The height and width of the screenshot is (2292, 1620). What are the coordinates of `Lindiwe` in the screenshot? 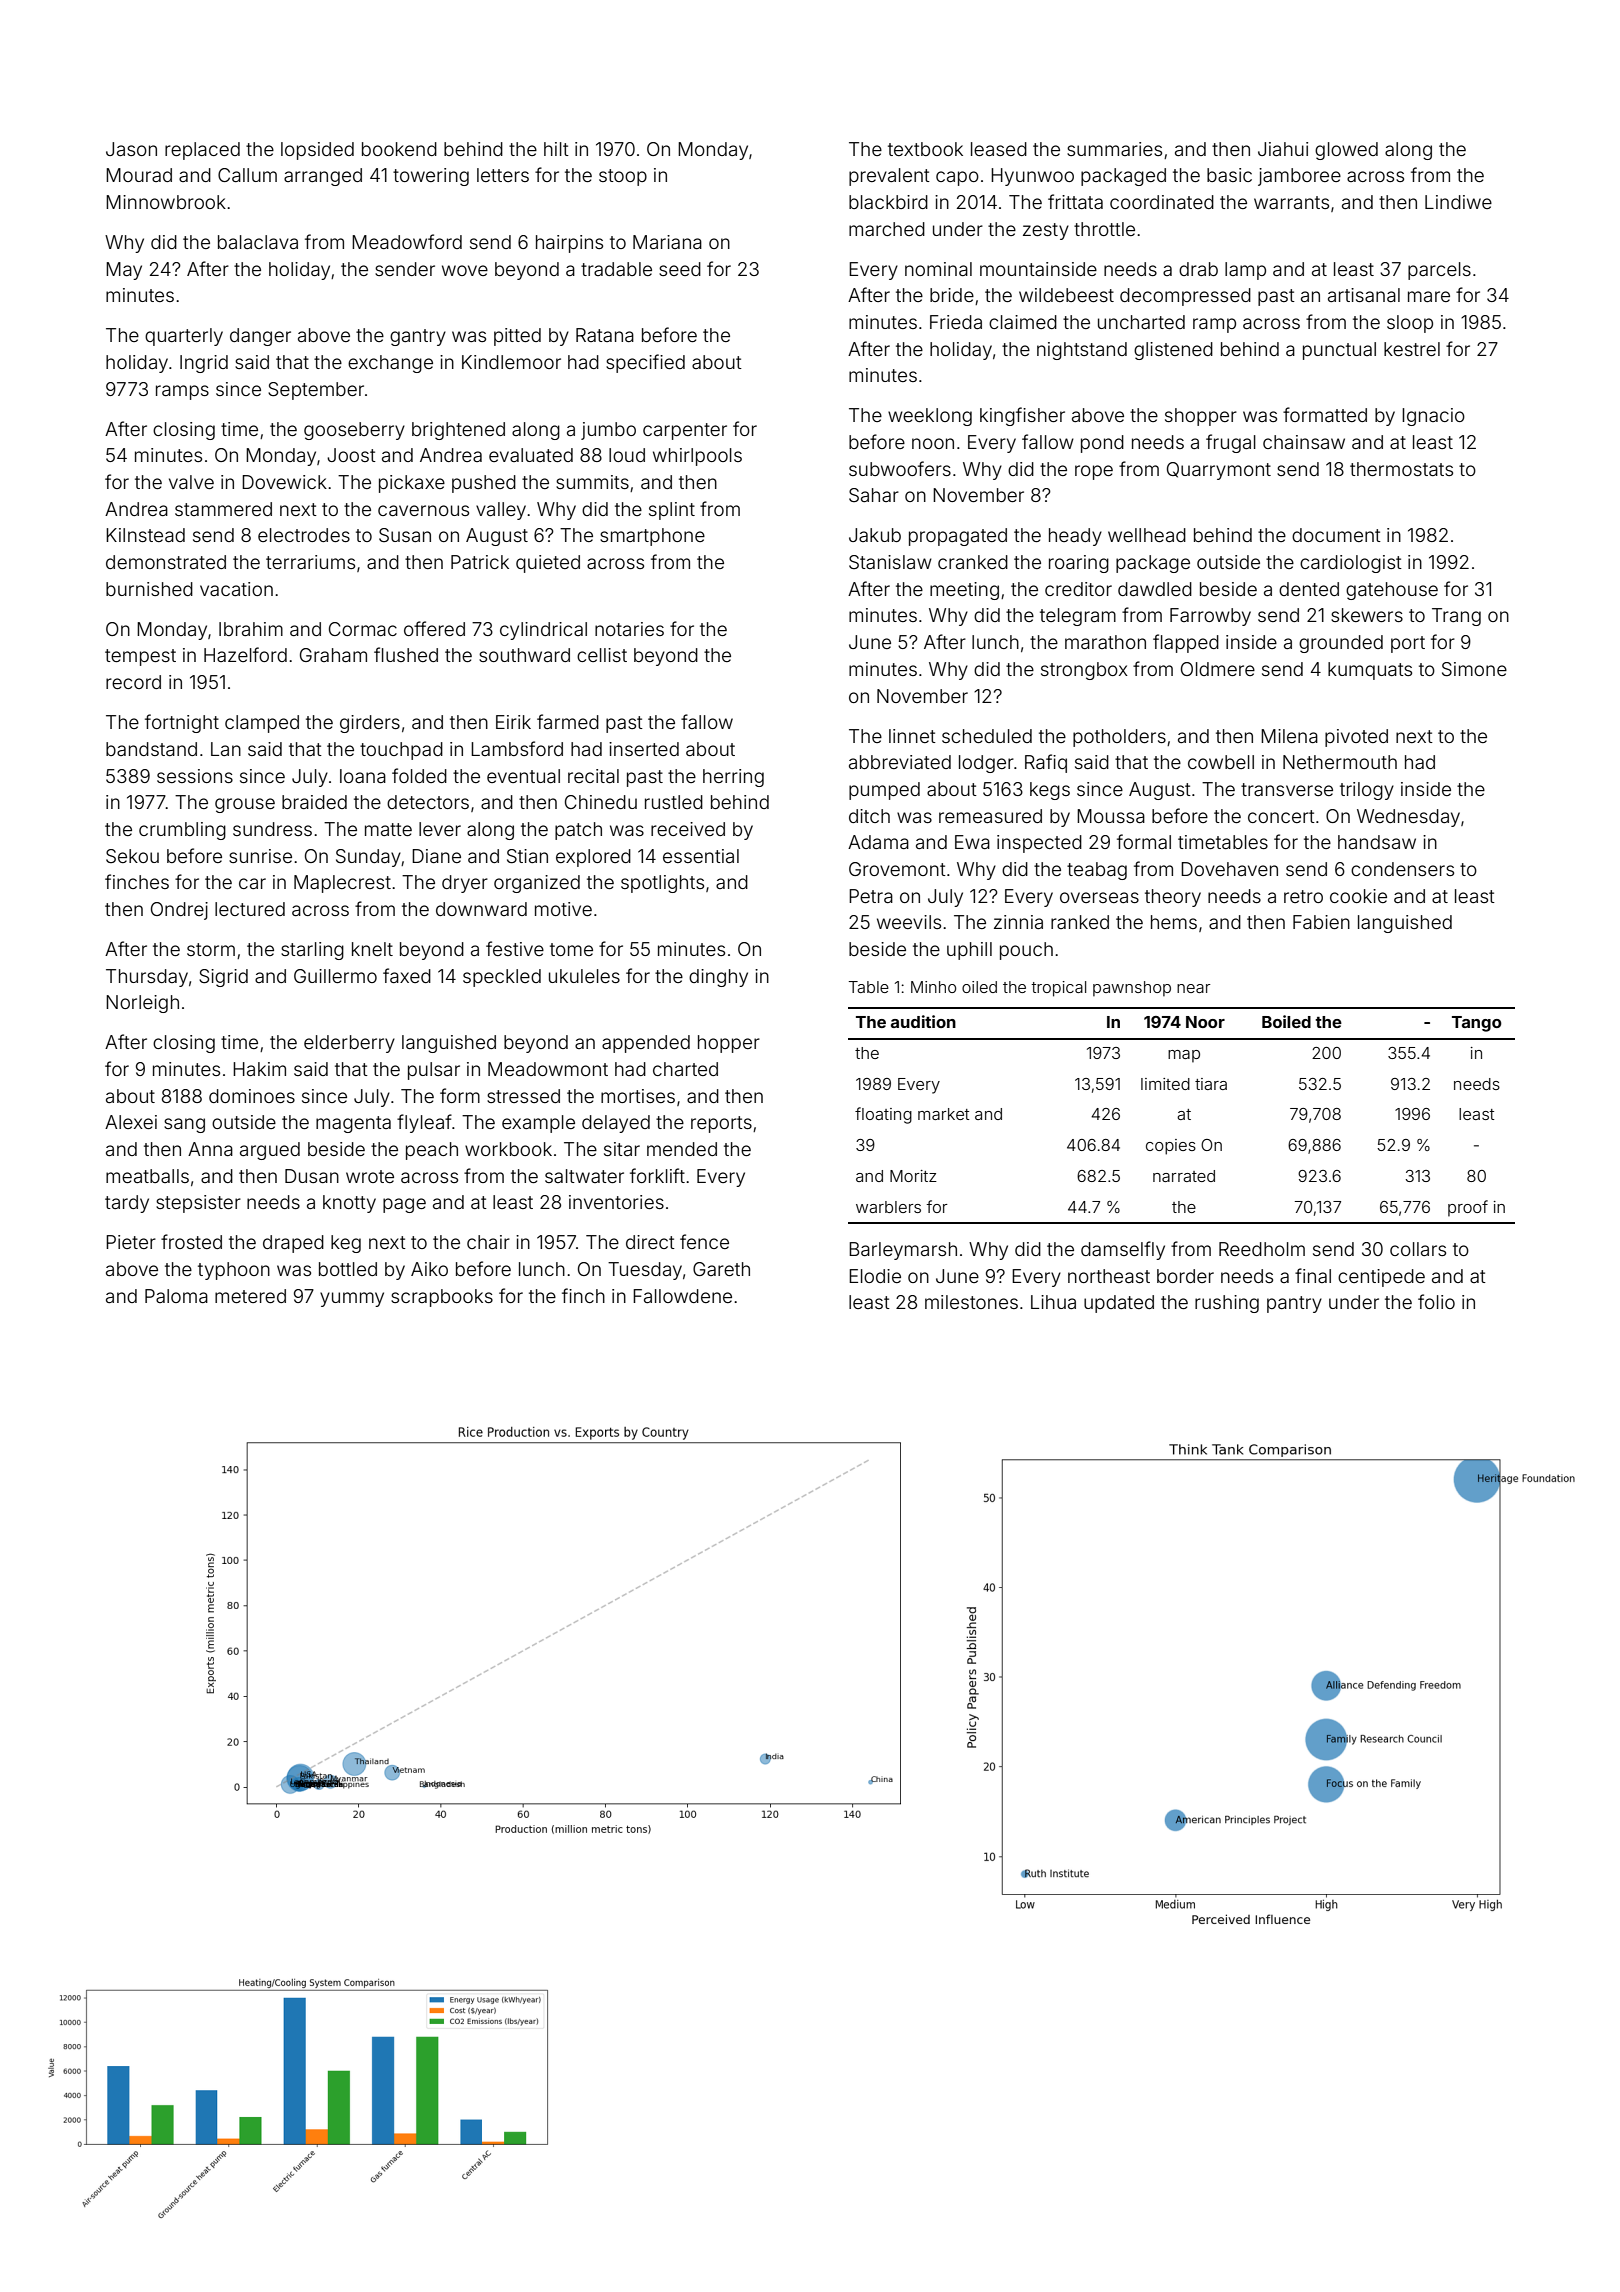 It's located at (1458, 202).
